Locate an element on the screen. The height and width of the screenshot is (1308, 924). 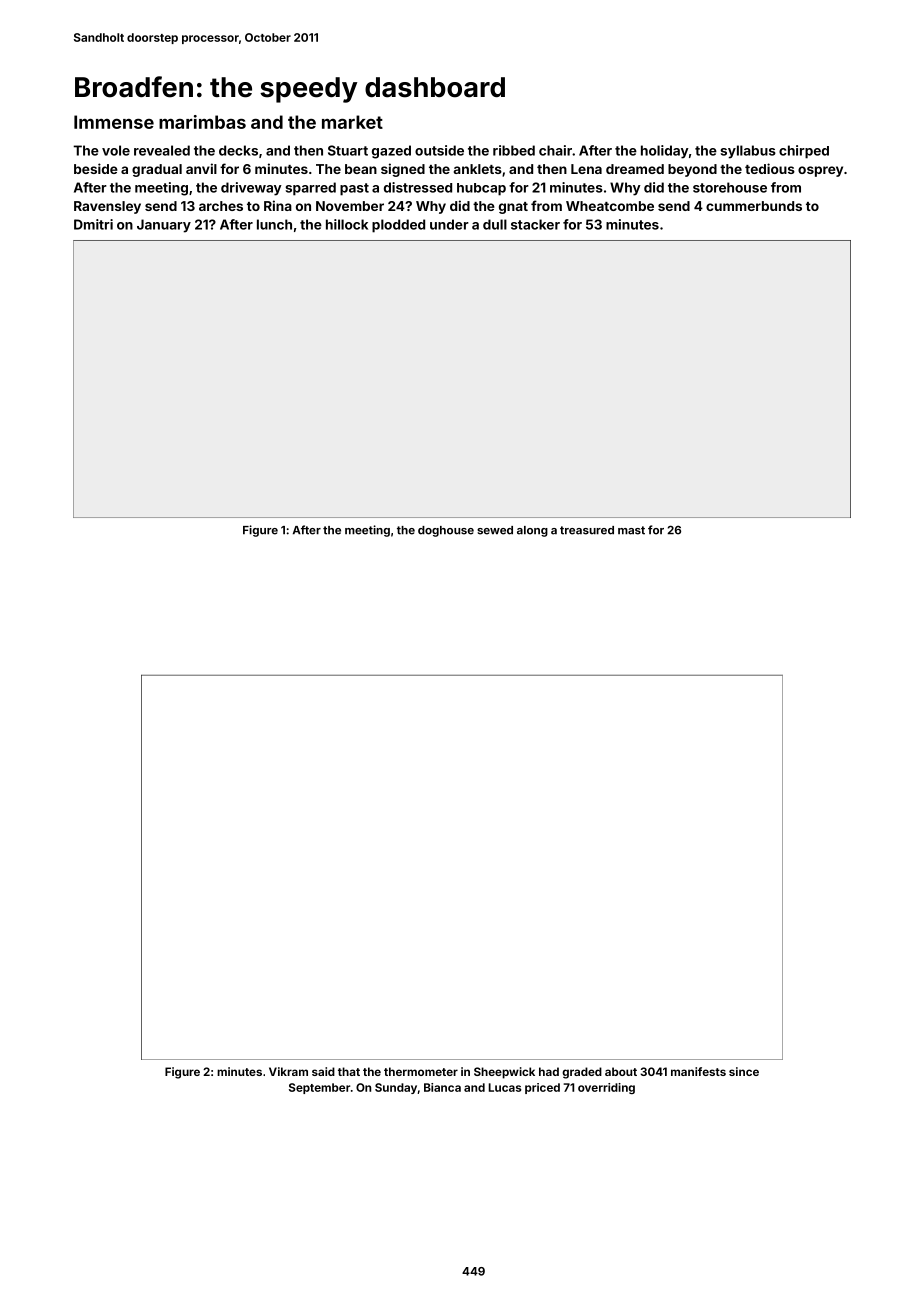
since is located at coordinates (744, 1071).
